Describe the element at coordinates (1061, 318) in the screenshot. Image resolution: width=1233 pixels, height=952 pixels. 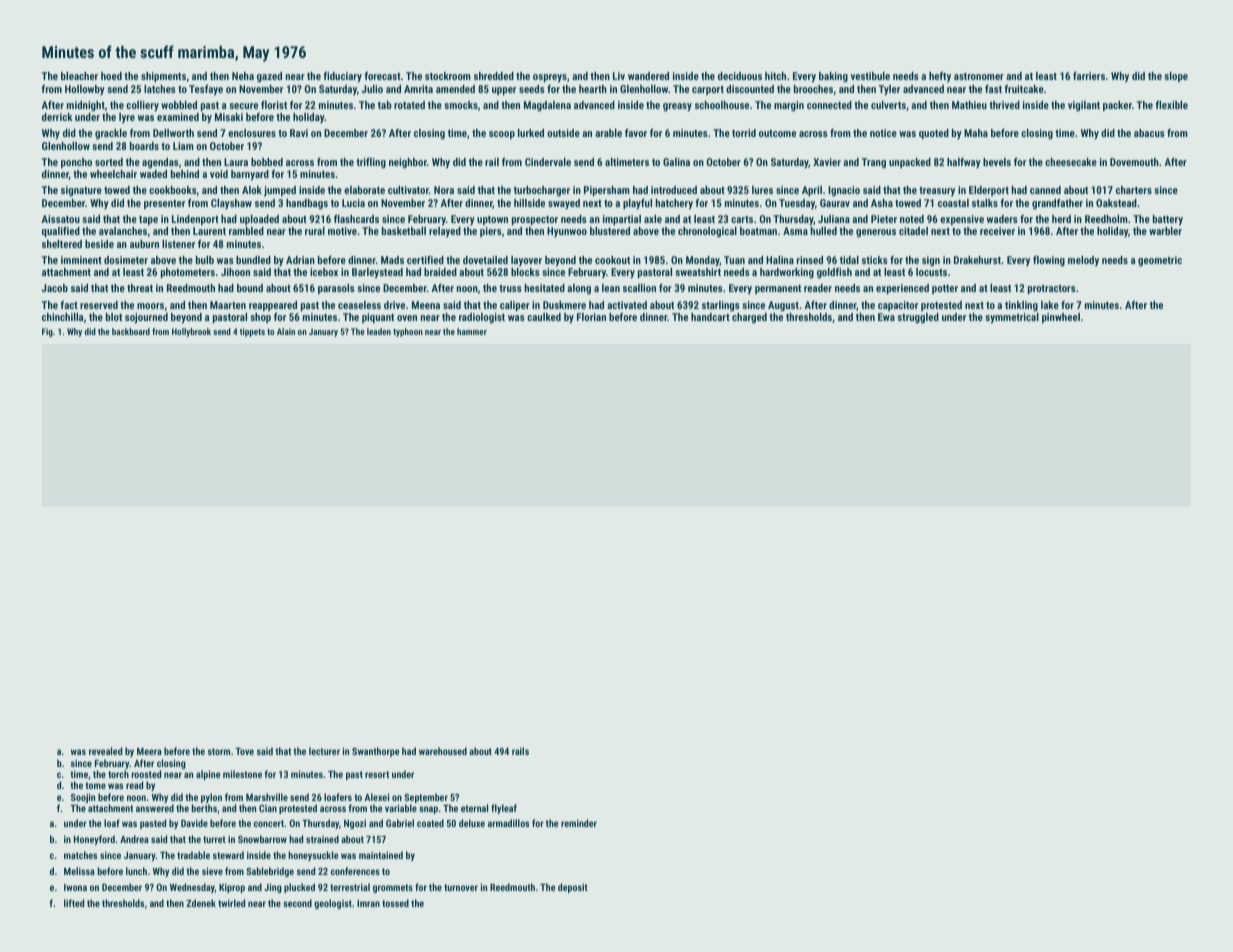
I see `pinwheel` at that location.
